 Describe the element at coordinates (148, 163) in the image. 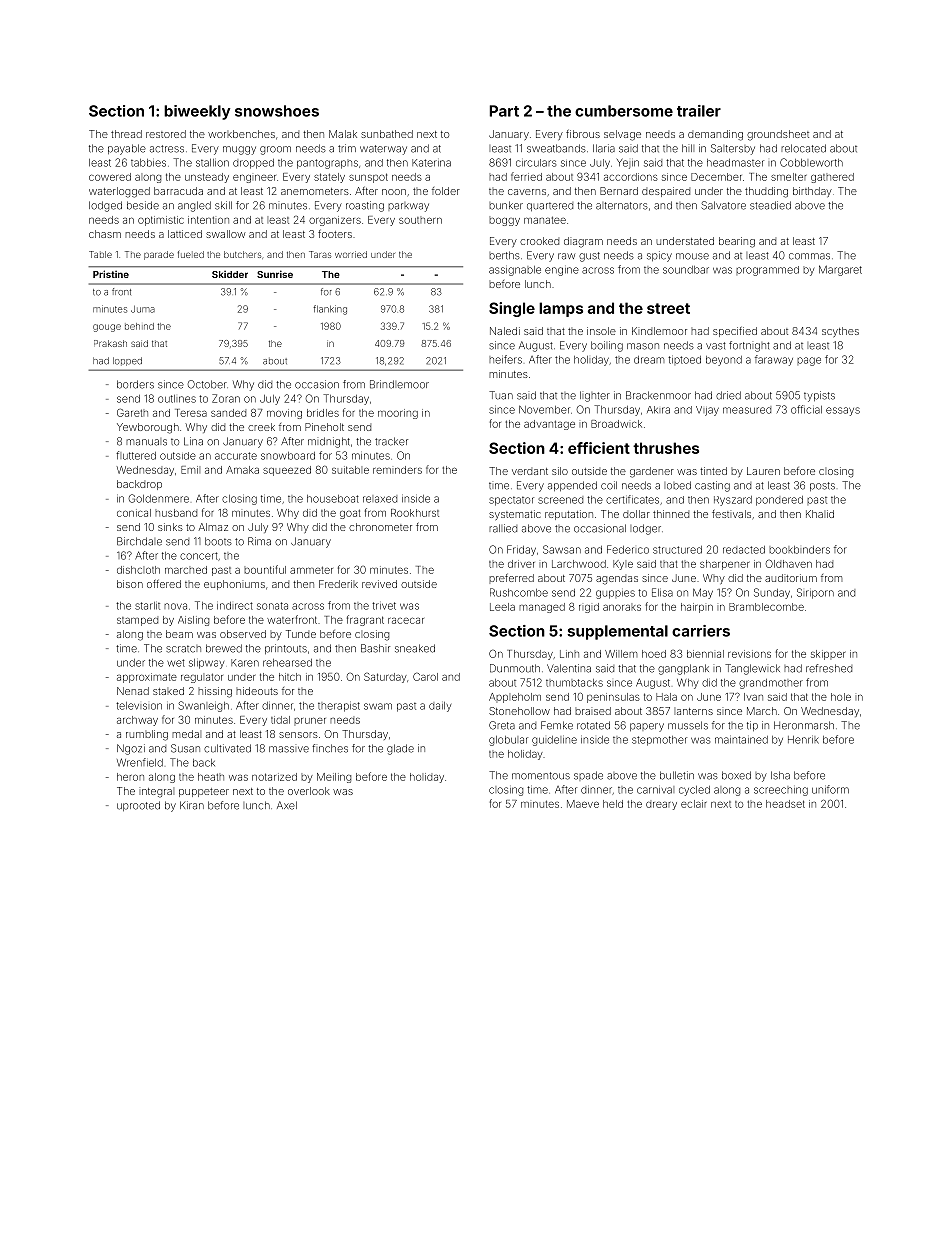

I see `tabbies` at that location.
